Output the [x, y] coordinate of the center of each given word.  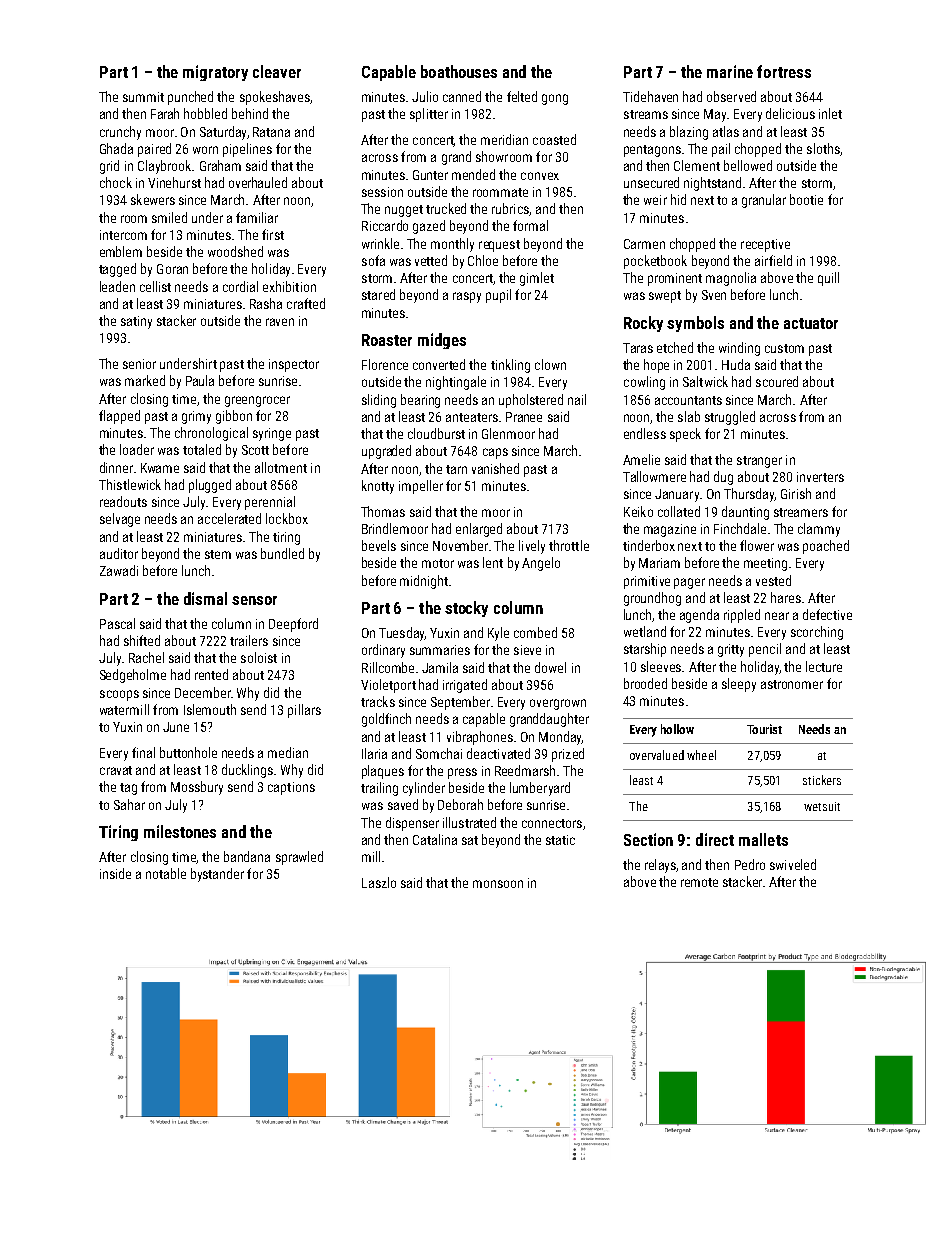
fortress [784, 71]
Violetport [388, 686]
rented [211, 674]
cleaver [277, 71]
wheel [701, 755]
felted [522, 96]
